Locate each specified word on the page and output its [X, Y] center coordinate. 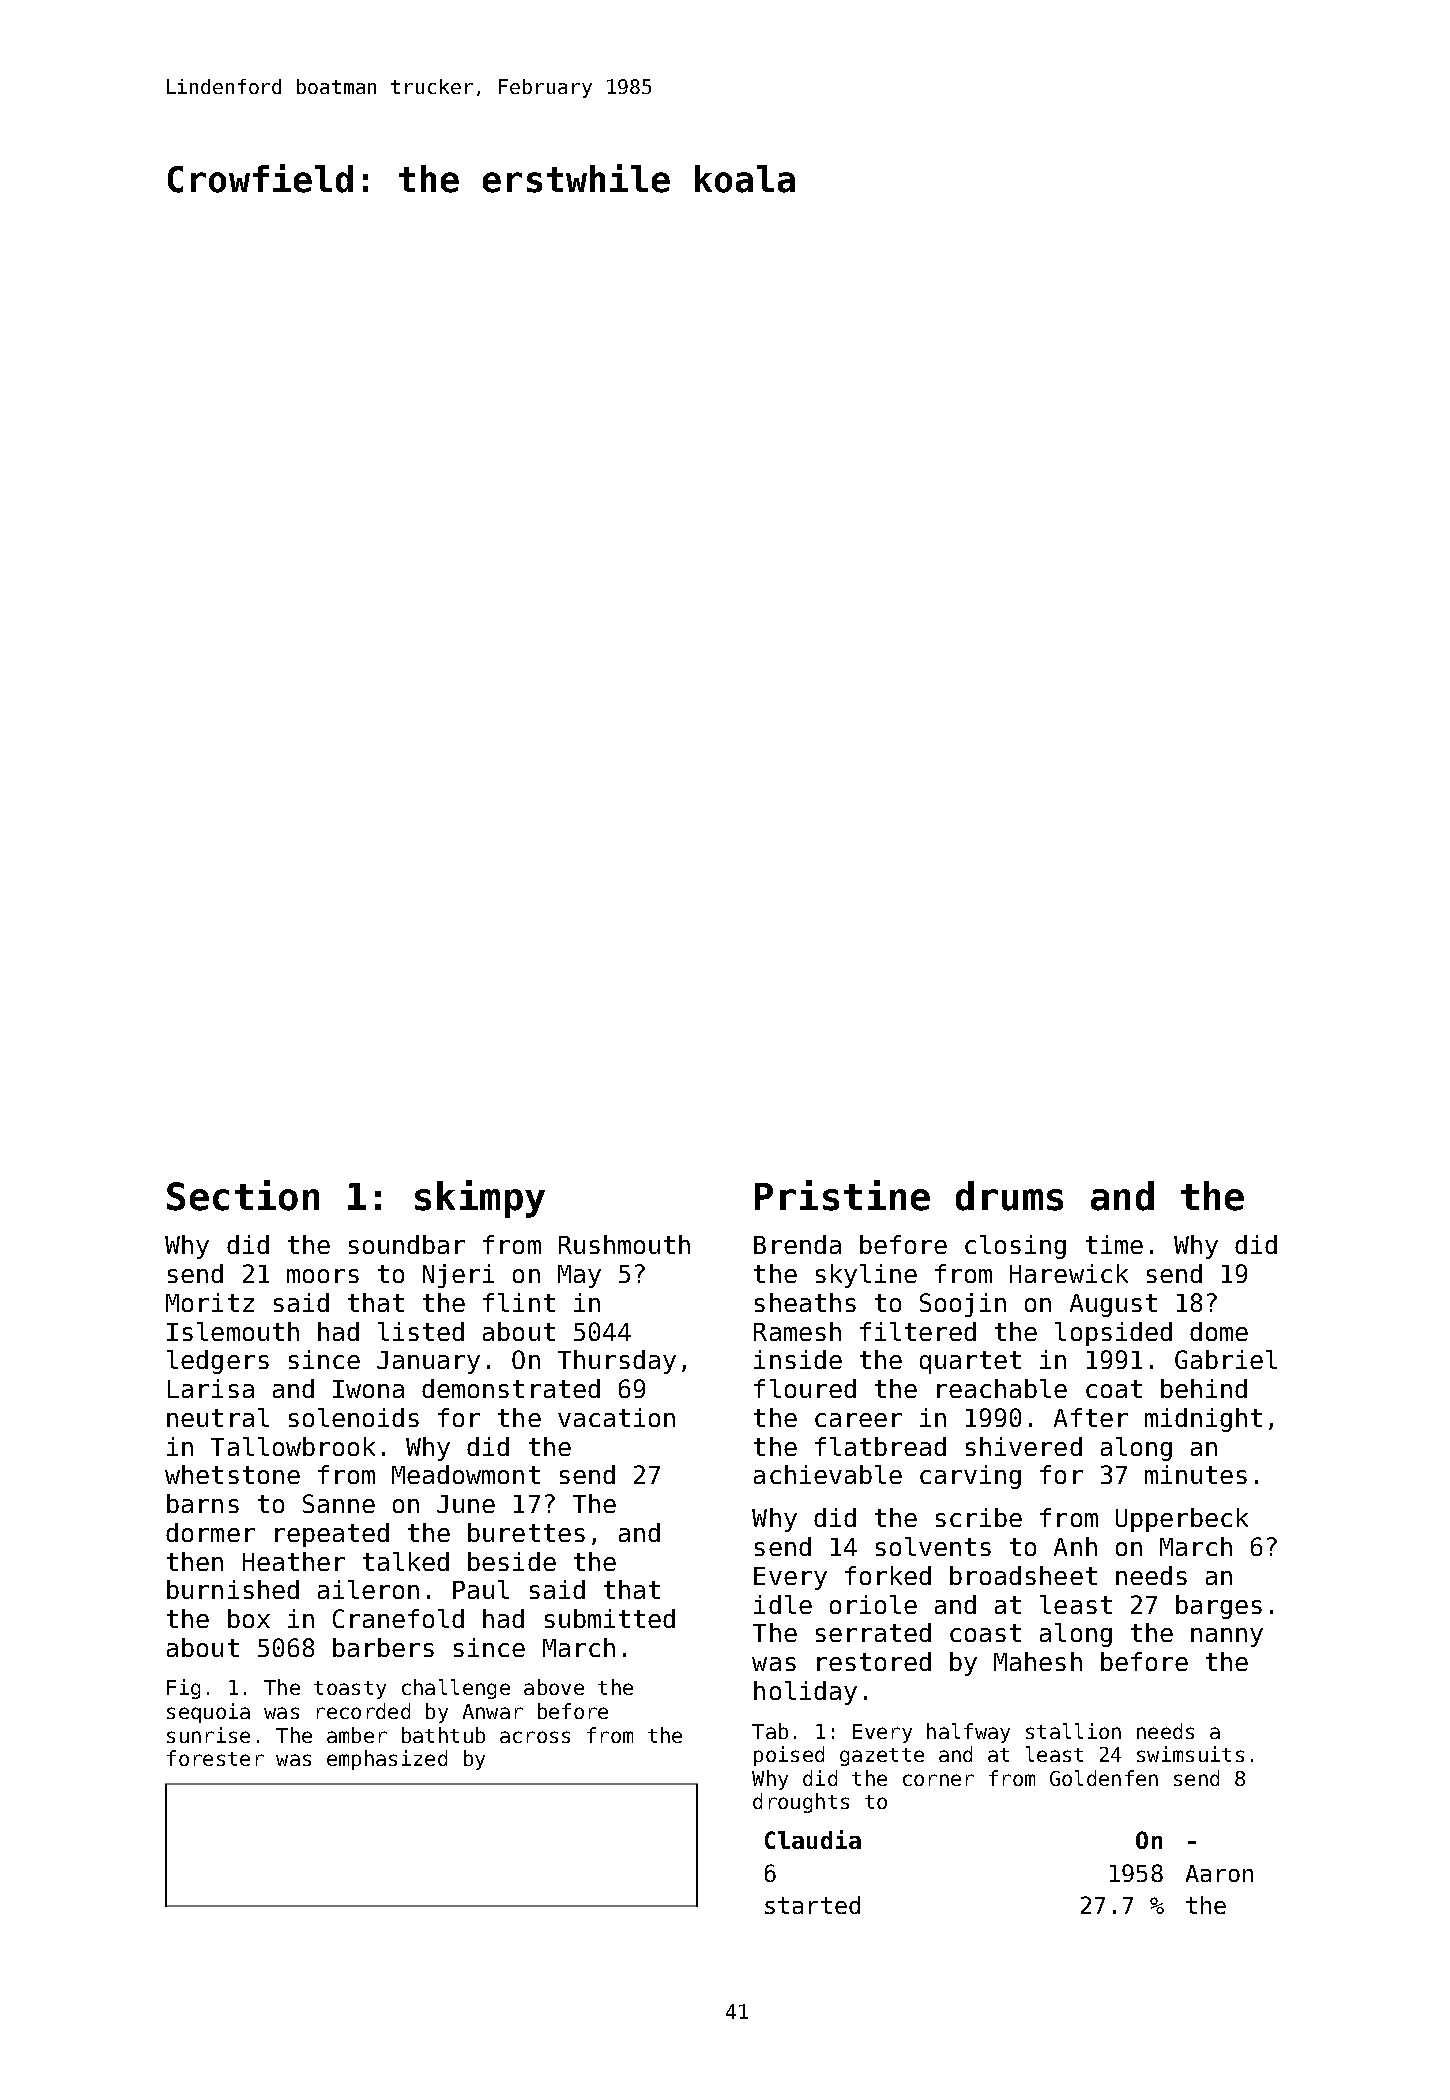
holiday [805, 1693]
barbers [383, 1647]
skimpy [480, 1199]
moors [323, 1276]
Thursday [617, 1362]
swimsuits [1190, 1754]
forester [215, 1758]
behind [1204, 1388]
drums [1009, 1196]
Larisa [211, 1388]
